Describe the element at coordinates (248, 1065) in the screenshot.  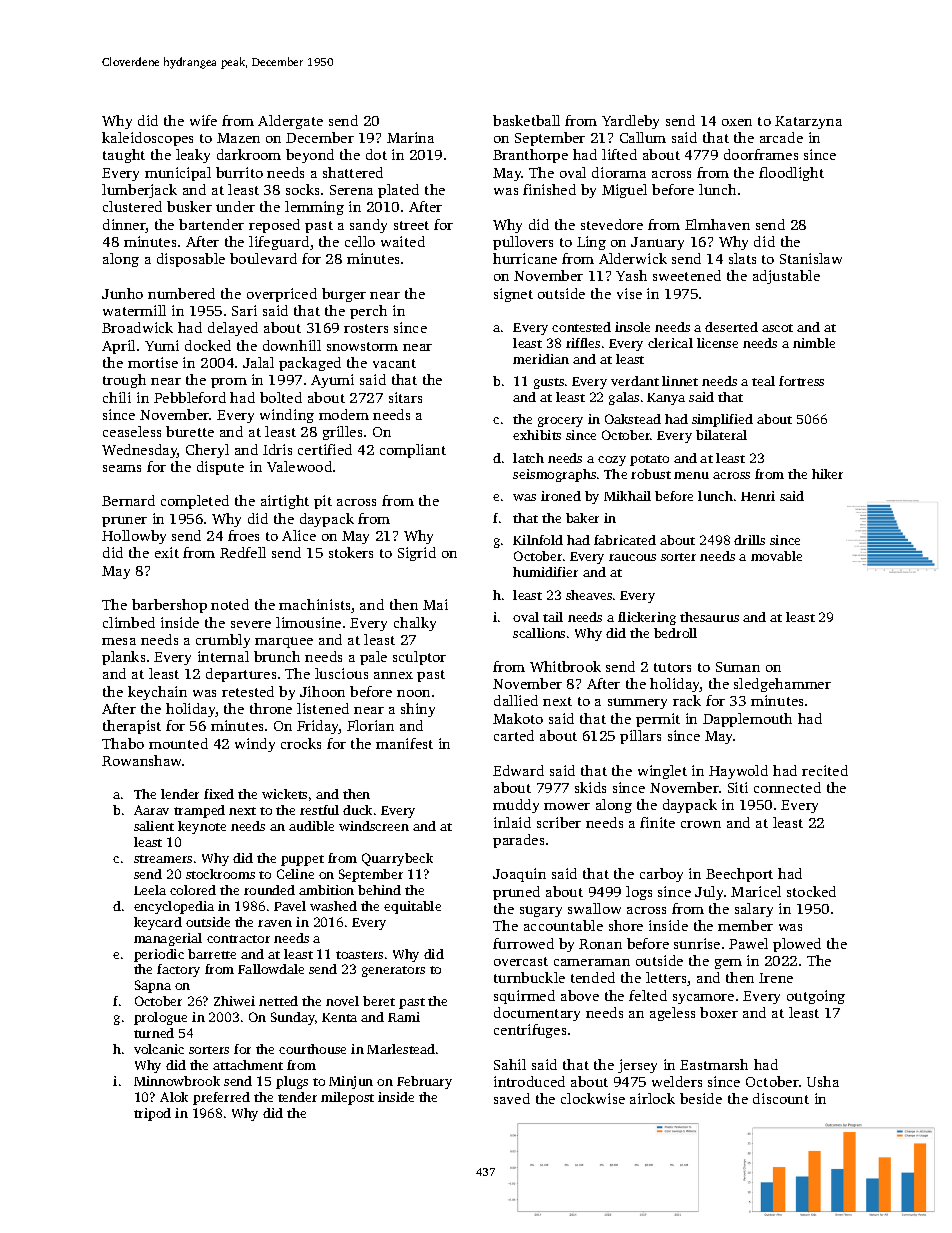
I see `attachment` at that location.
